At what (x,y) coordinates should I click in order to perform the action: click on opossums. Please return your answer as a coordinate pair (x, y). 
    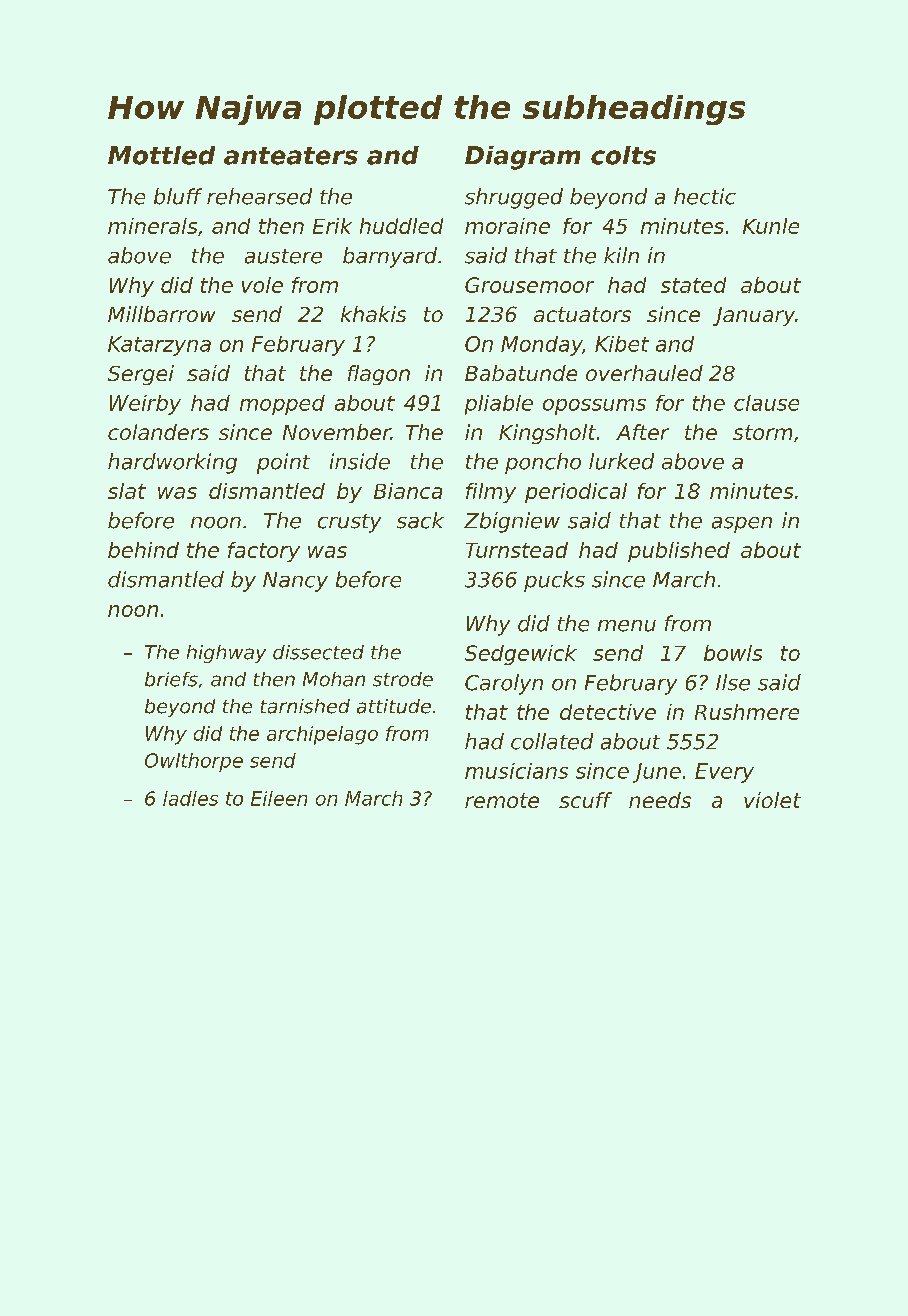
    Looking at the image, I should click on (594, 407).
